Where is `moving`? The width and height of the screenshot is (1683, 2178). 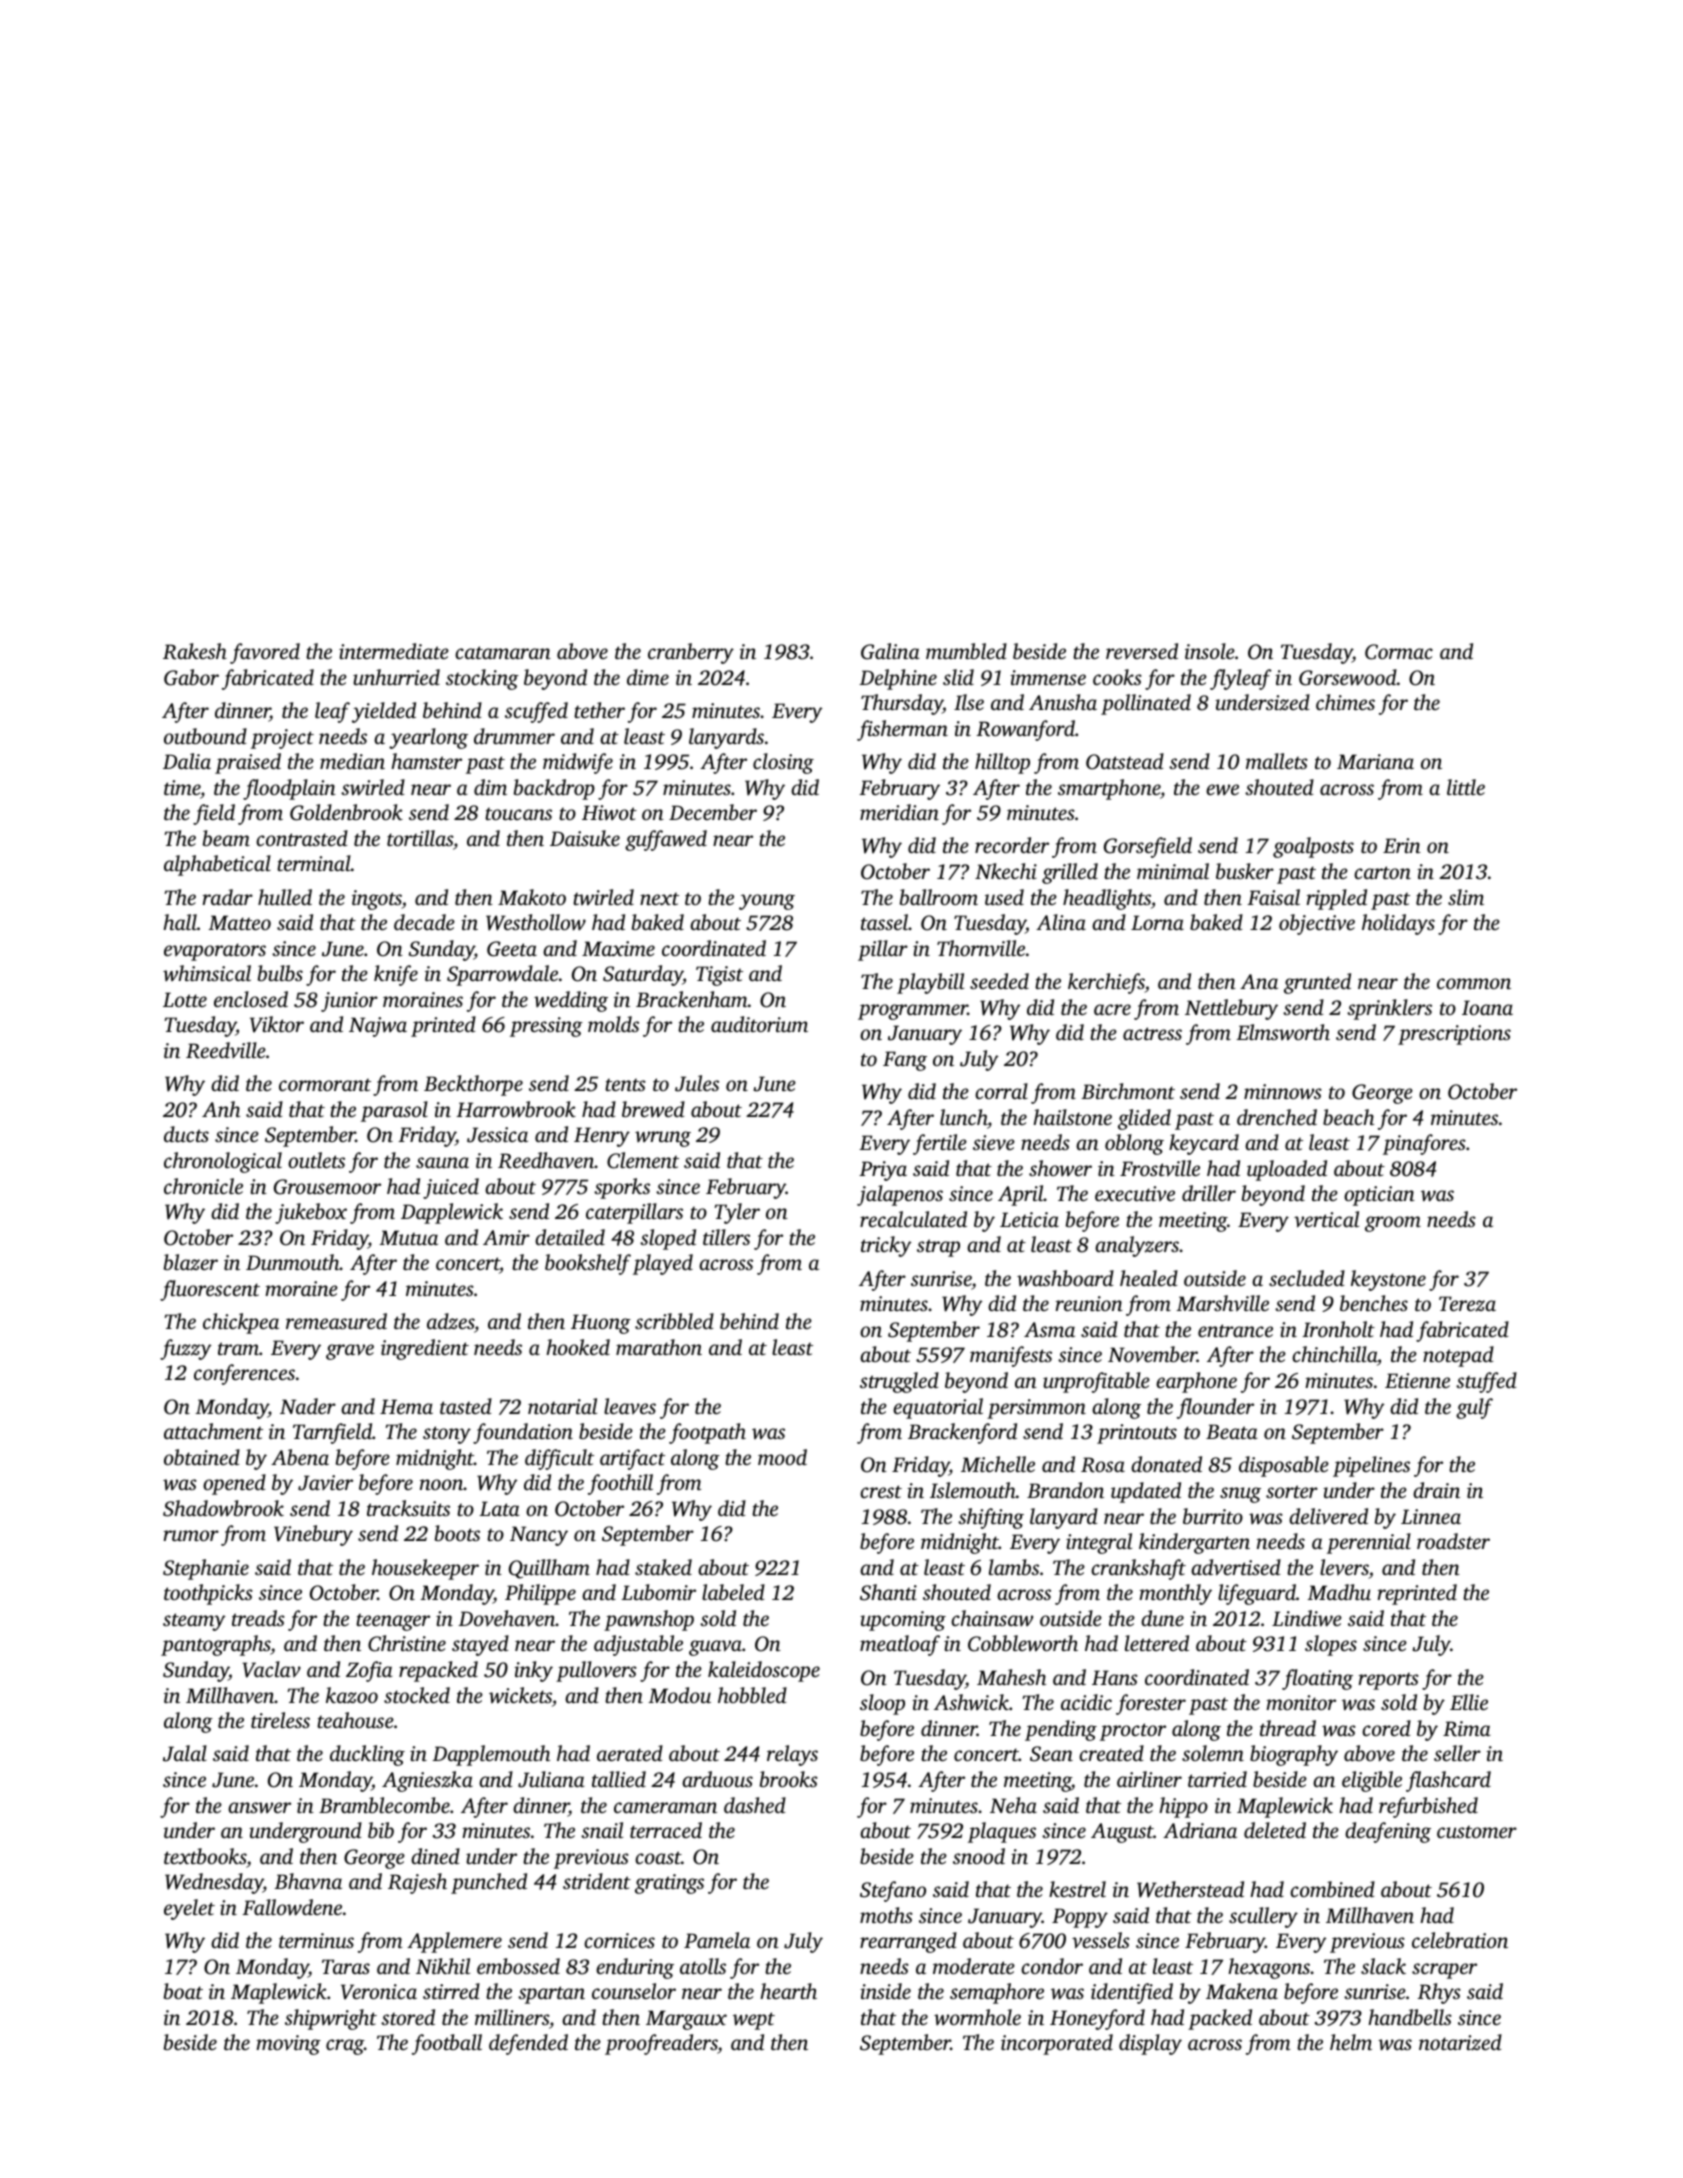 moving is located at coordinates (288, 2045).
